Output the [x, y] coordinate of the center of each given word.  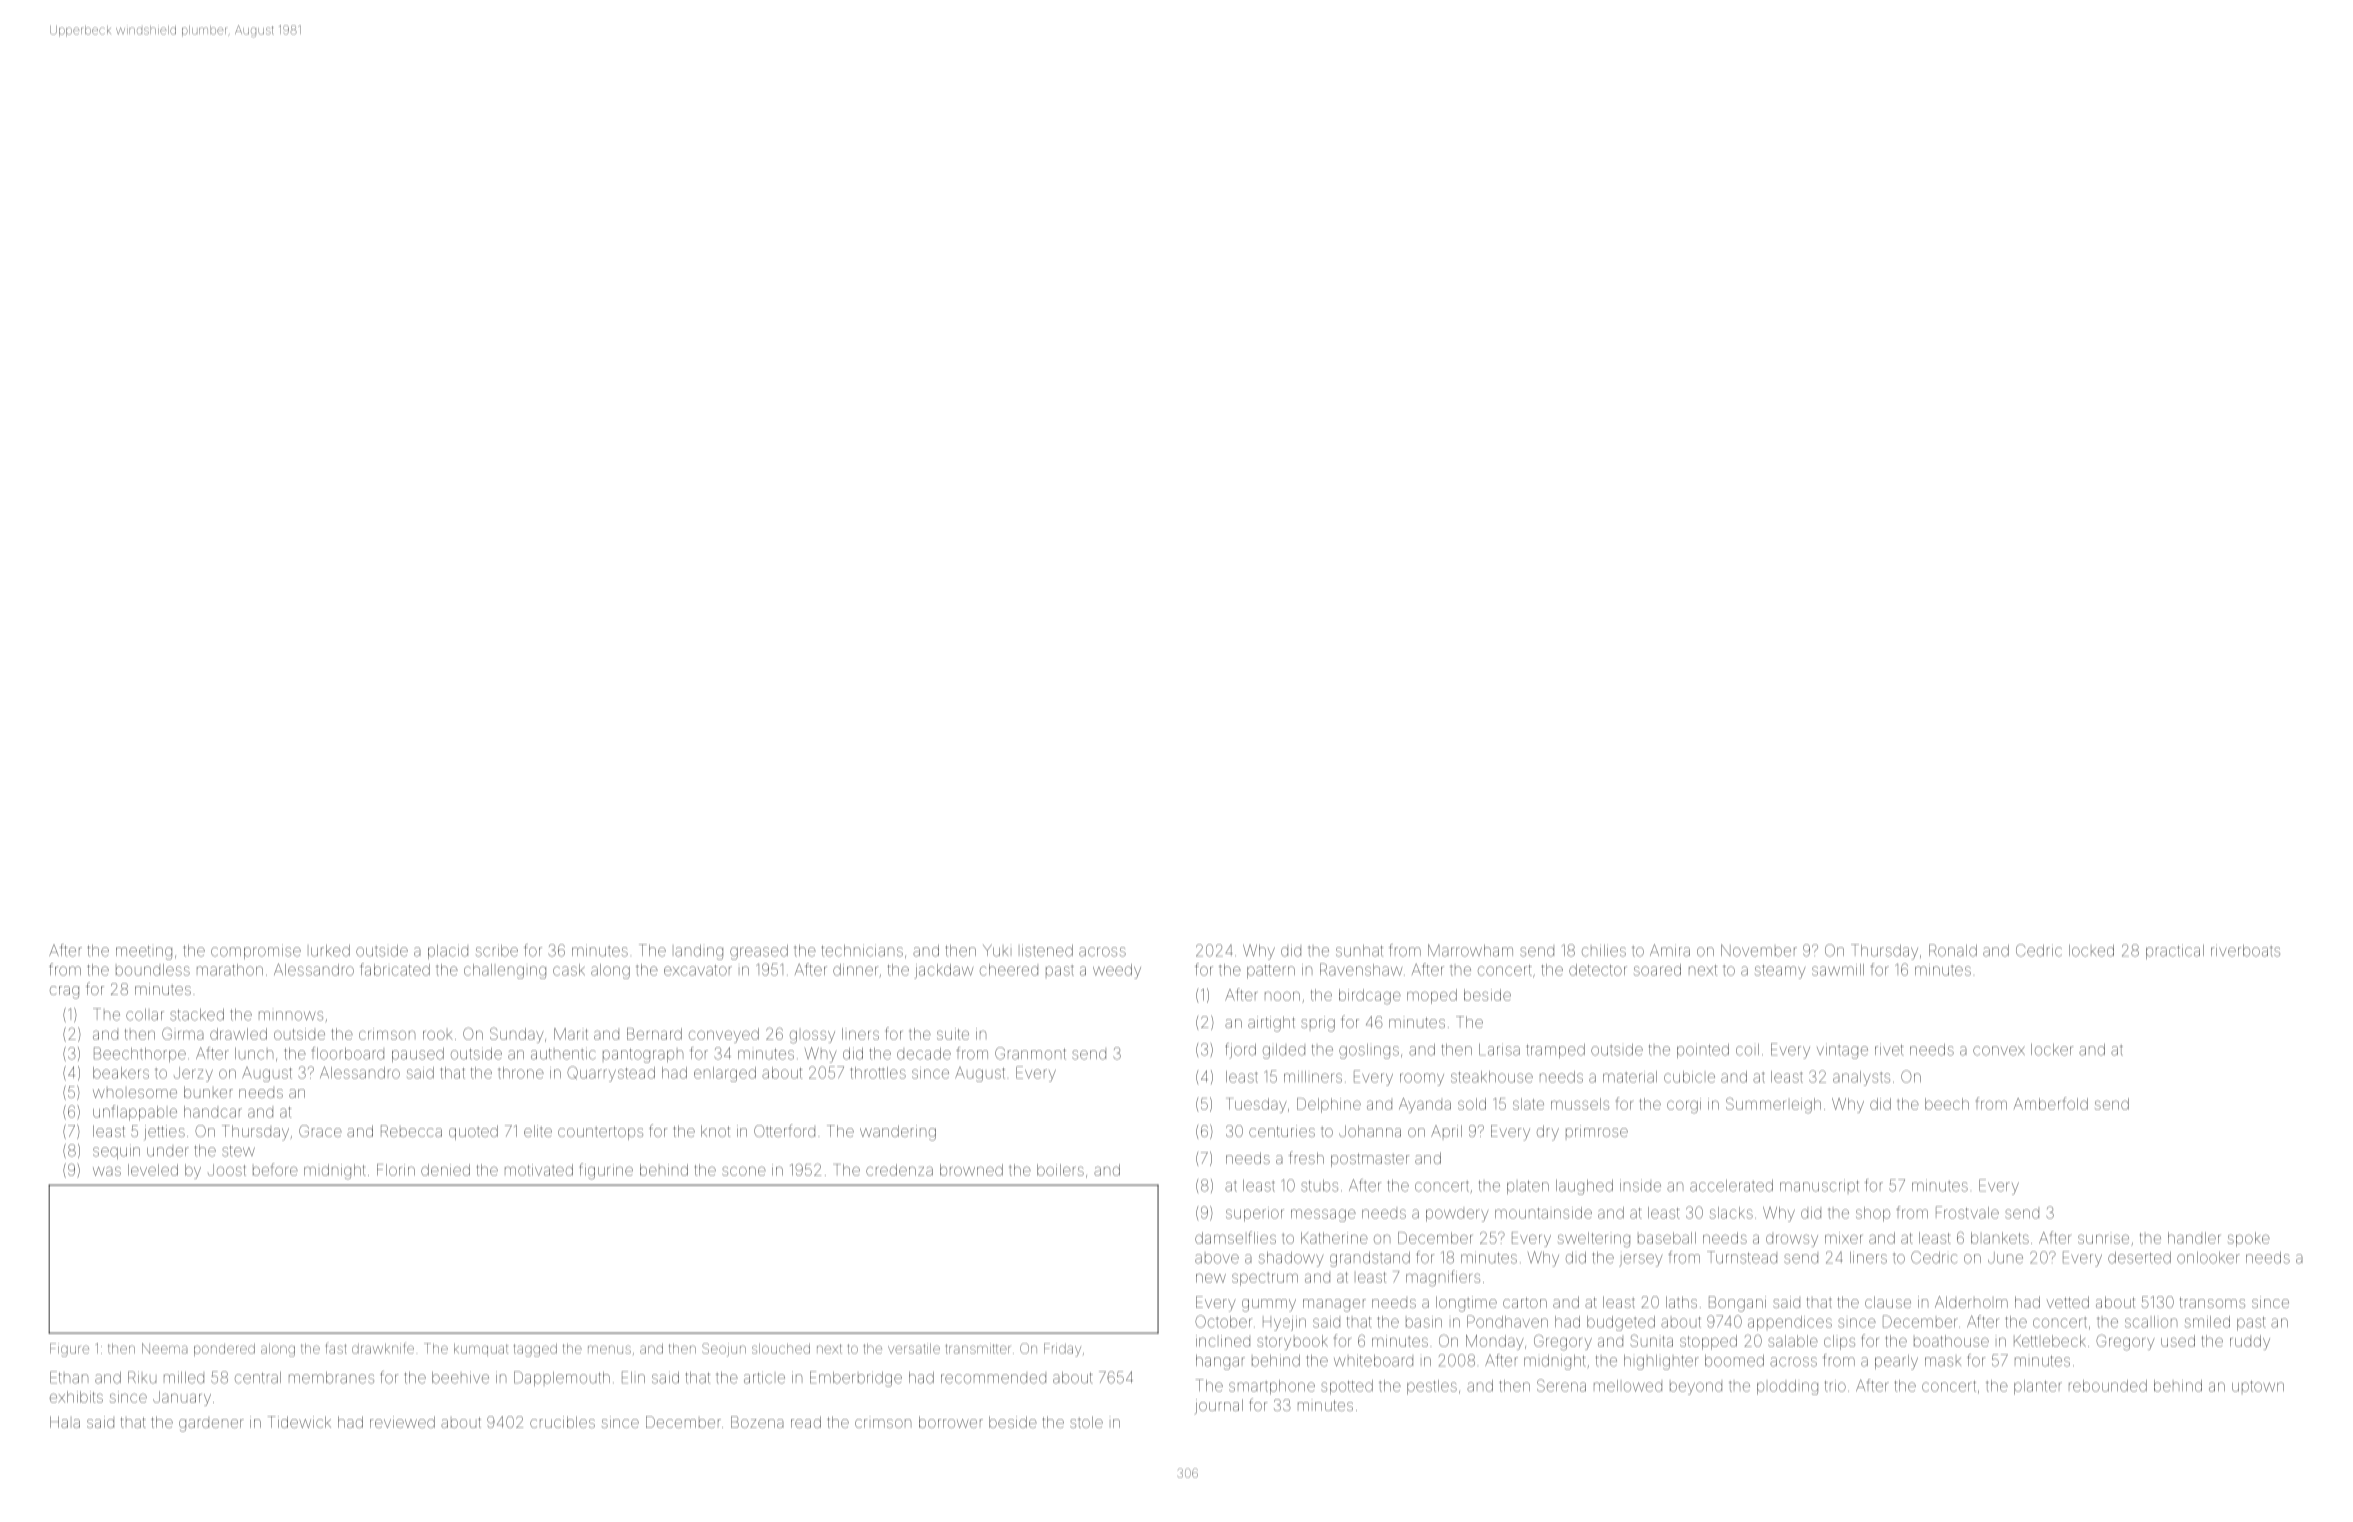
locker [2052, 1050]
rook [437, 1035]
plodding [1787, 1387]
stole [1086, 1422]
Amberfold [2051, 1103]
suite [953, 1034]
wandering [898, 1133]
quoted [473, 1132]
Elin [633, 1377]
